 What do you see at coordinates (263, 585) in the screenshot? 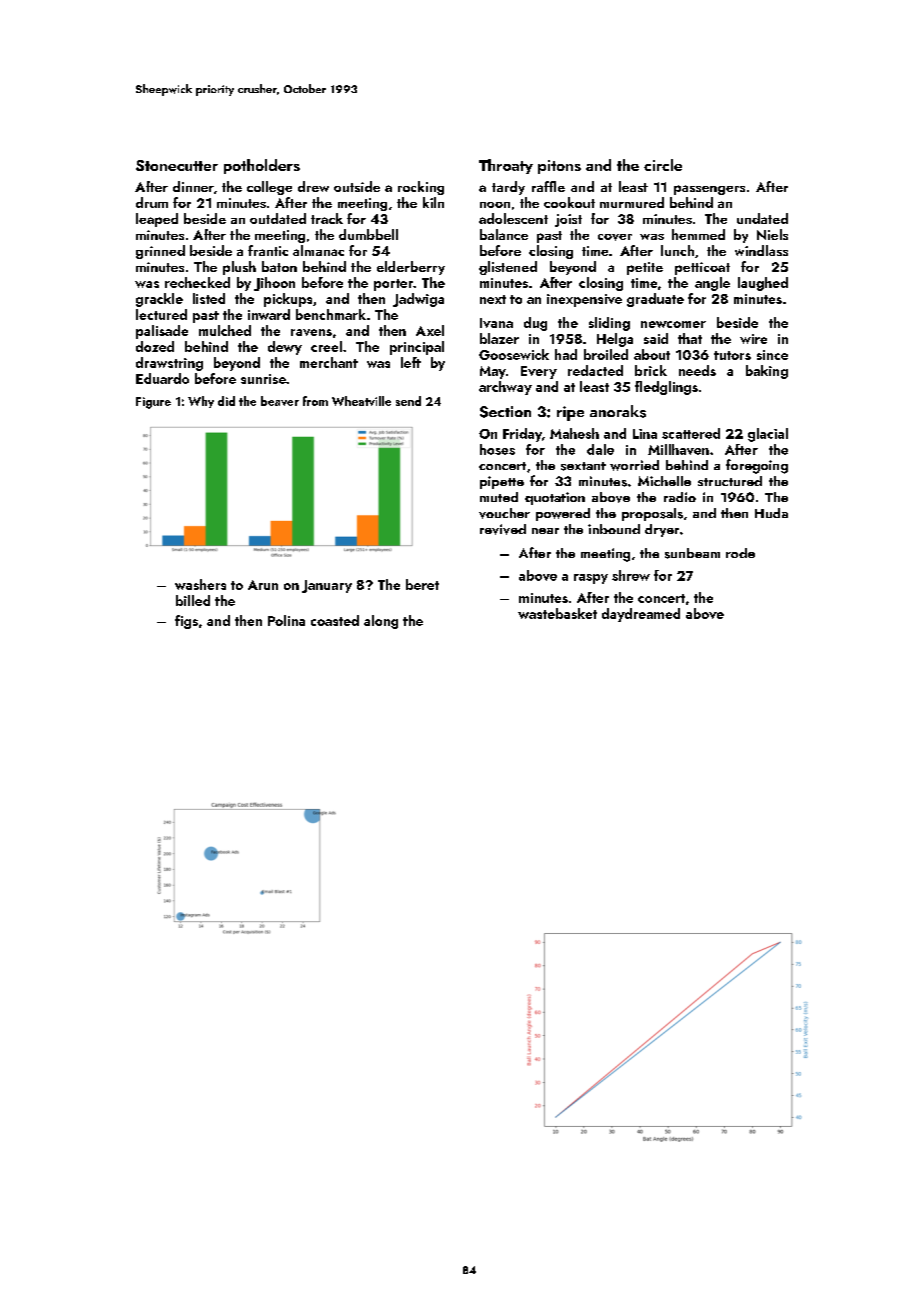
I see `Arun` at bounding box center [263, 585].
